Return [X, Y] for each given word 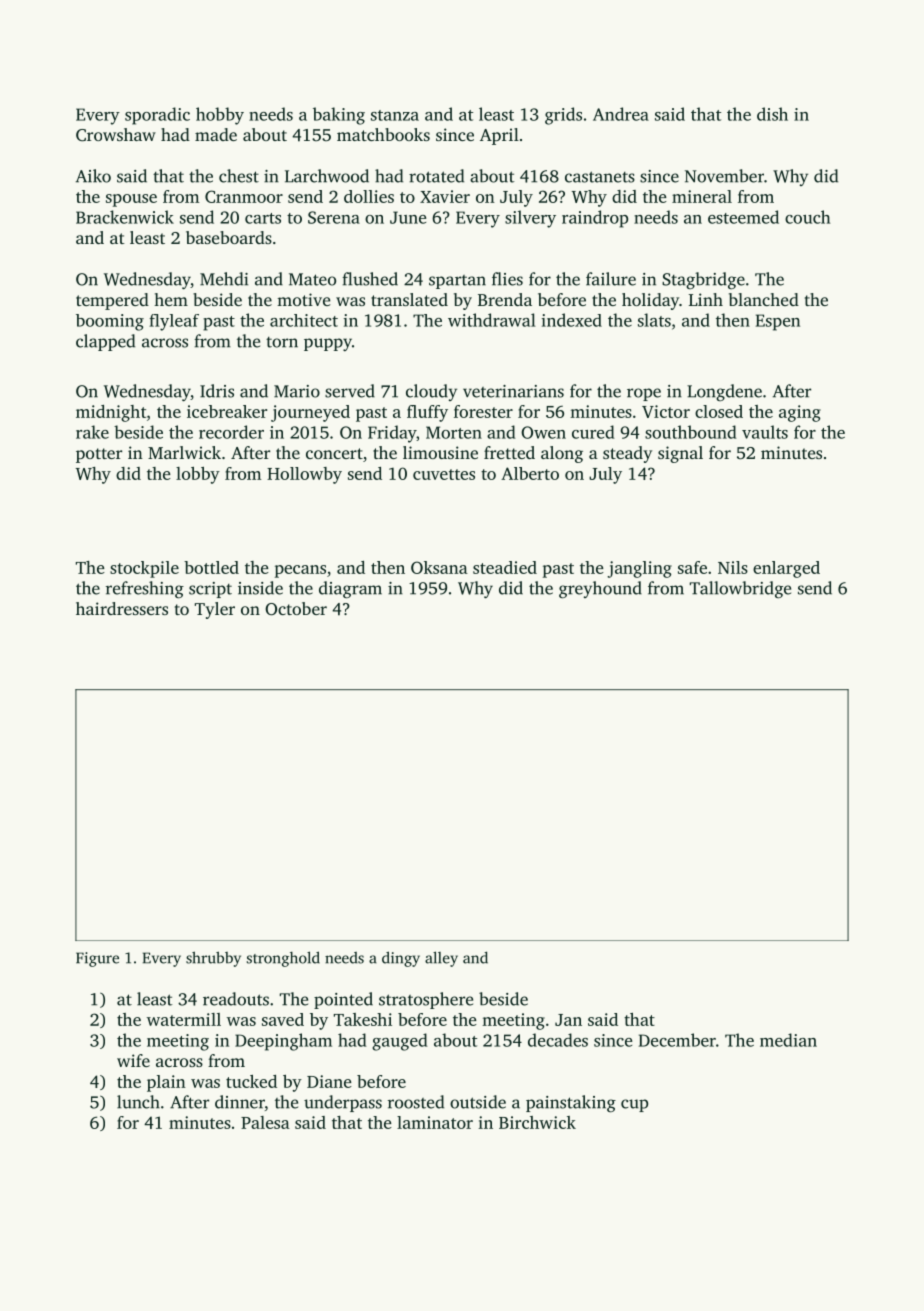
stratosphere [426, 1000]
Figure [97, 959]
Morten [454, 432]
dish [772, 114]
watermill [184, 1019]
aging [800, 413]
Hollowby [304, 475]
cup [634, 1105]
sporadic [157, 116]
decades [558, 1040]
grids [563, 116]
